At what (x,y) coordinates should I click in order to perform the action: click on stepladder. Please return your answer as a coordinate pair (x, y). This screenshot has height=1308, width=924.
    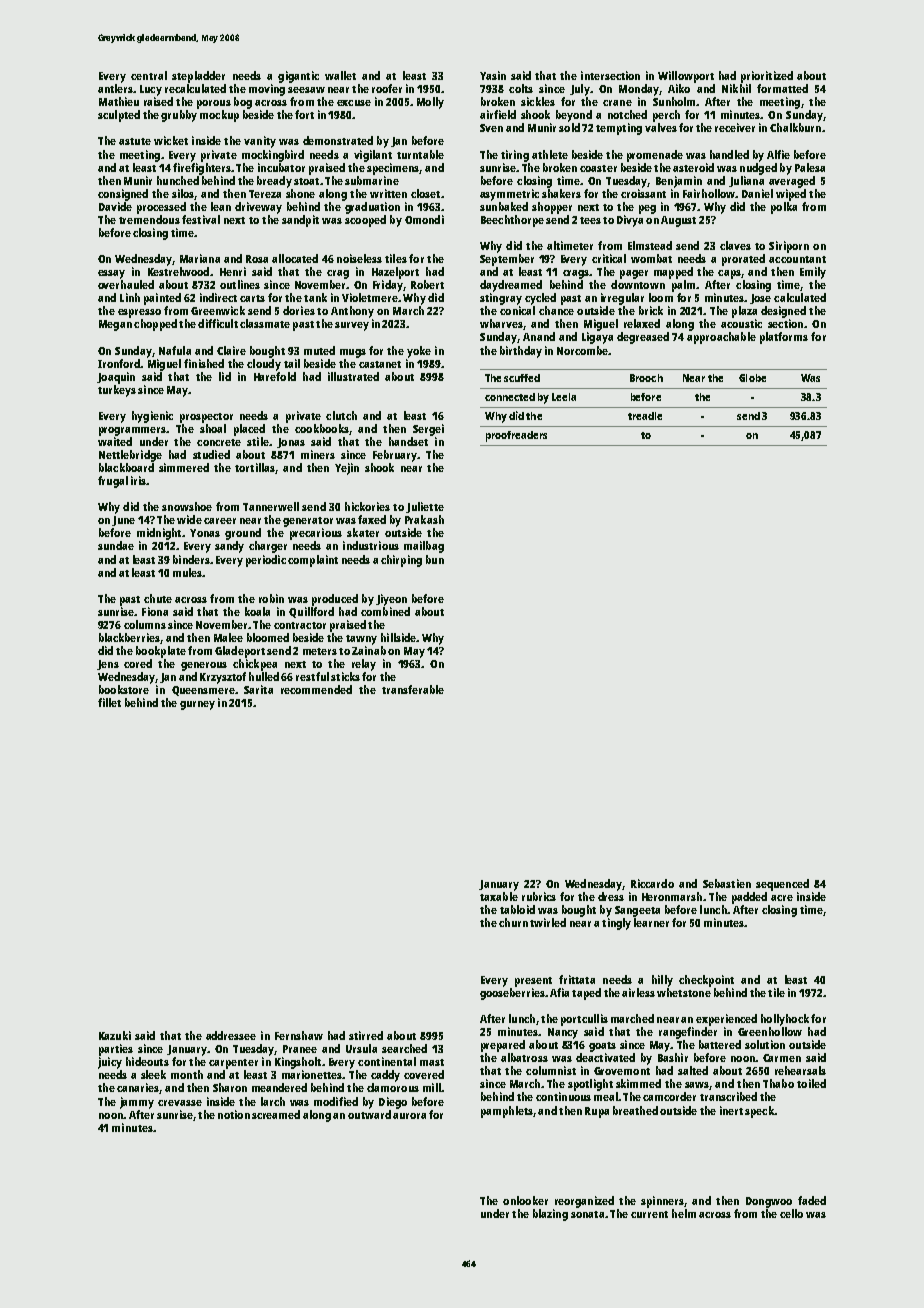
    Looking at the image, I should click on (198, 77).
